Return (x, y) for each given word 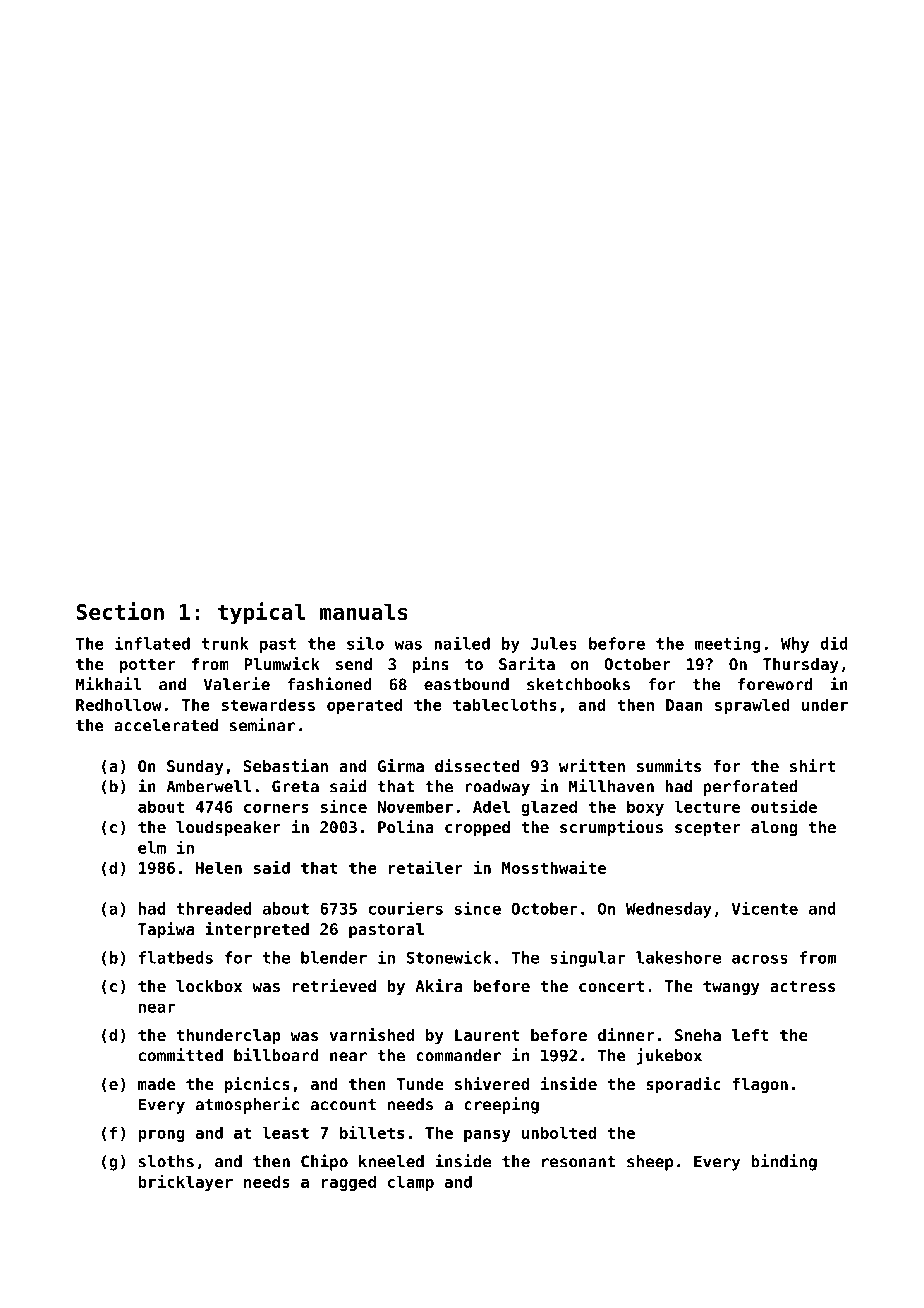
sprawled (752, 706)
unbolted (559, 1132)
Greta (295, 786)
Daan (684, 705)
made (156, 1084)
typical (261, 613)
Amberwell (209, 786)
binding (784, 1162)
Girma (401, 765)
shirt (813, 765)
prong (161, 1136)
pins (431, 665)
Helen (219, 867)
